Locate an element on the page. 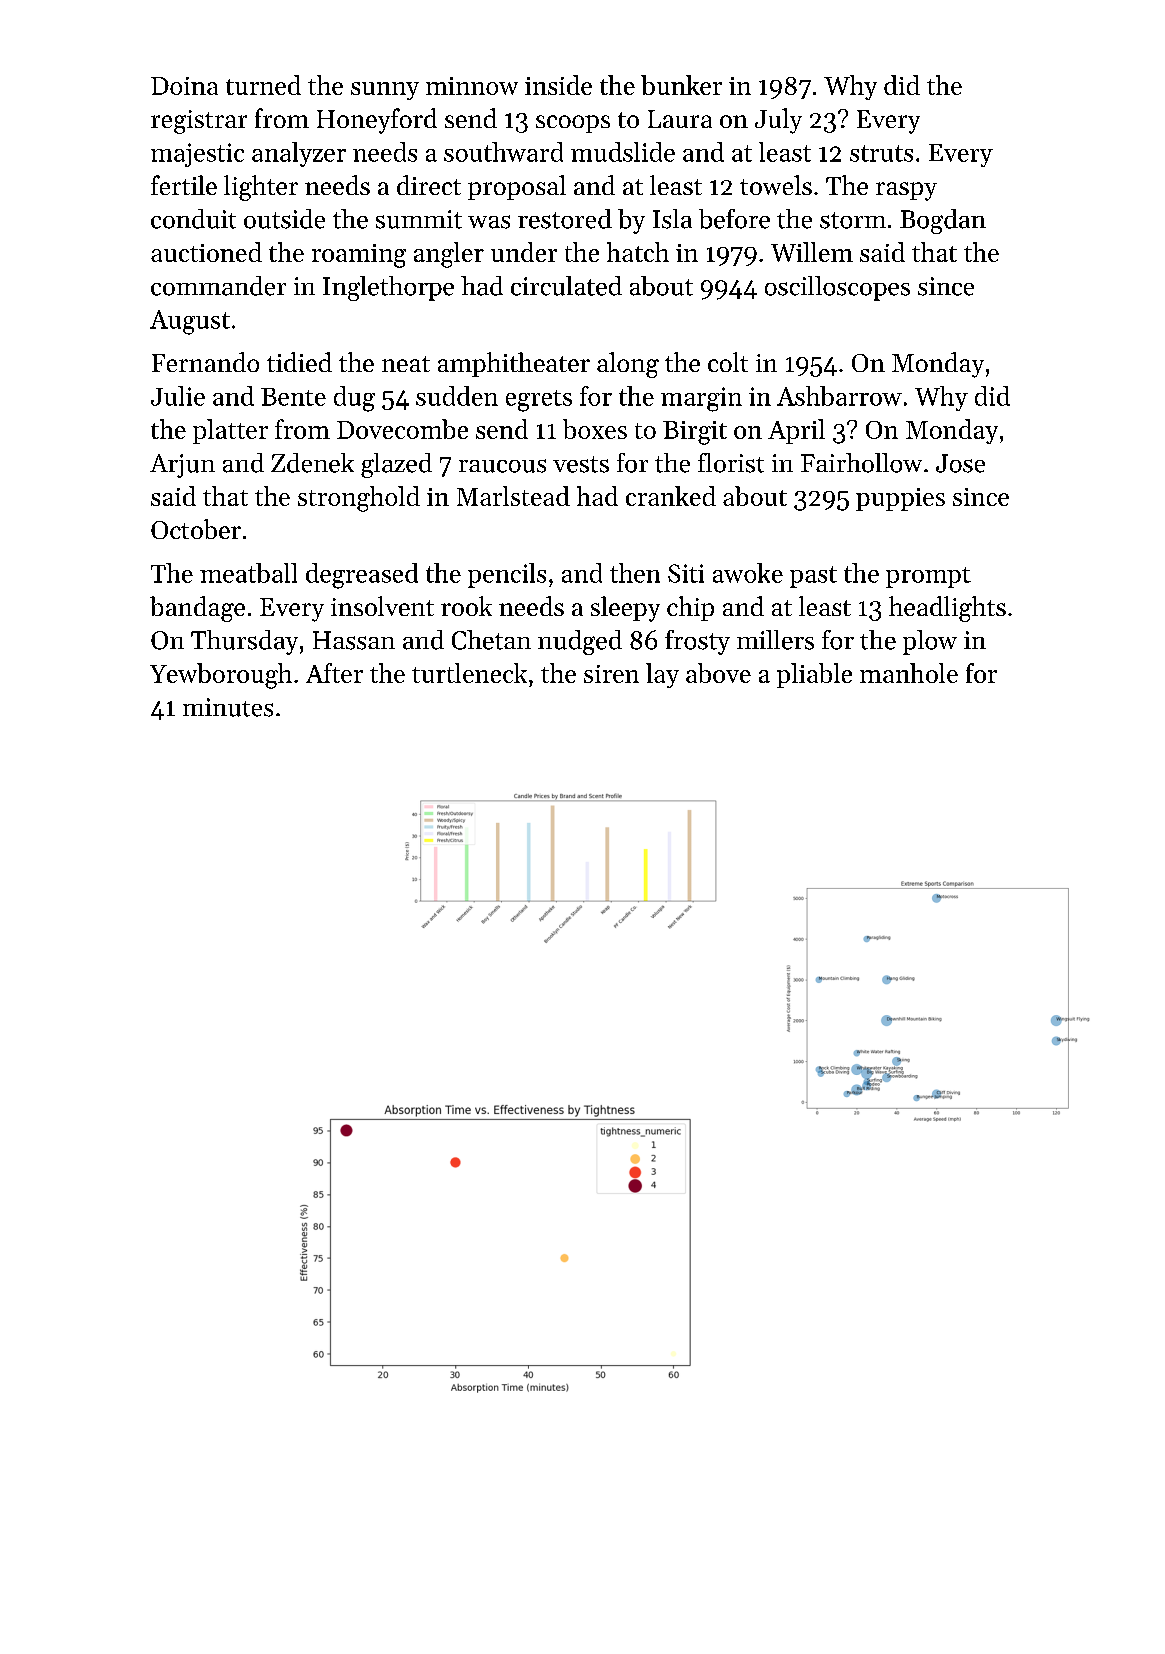 The width and height of the page is (1165, 1654). storm is located at coordinates (853, 220).
